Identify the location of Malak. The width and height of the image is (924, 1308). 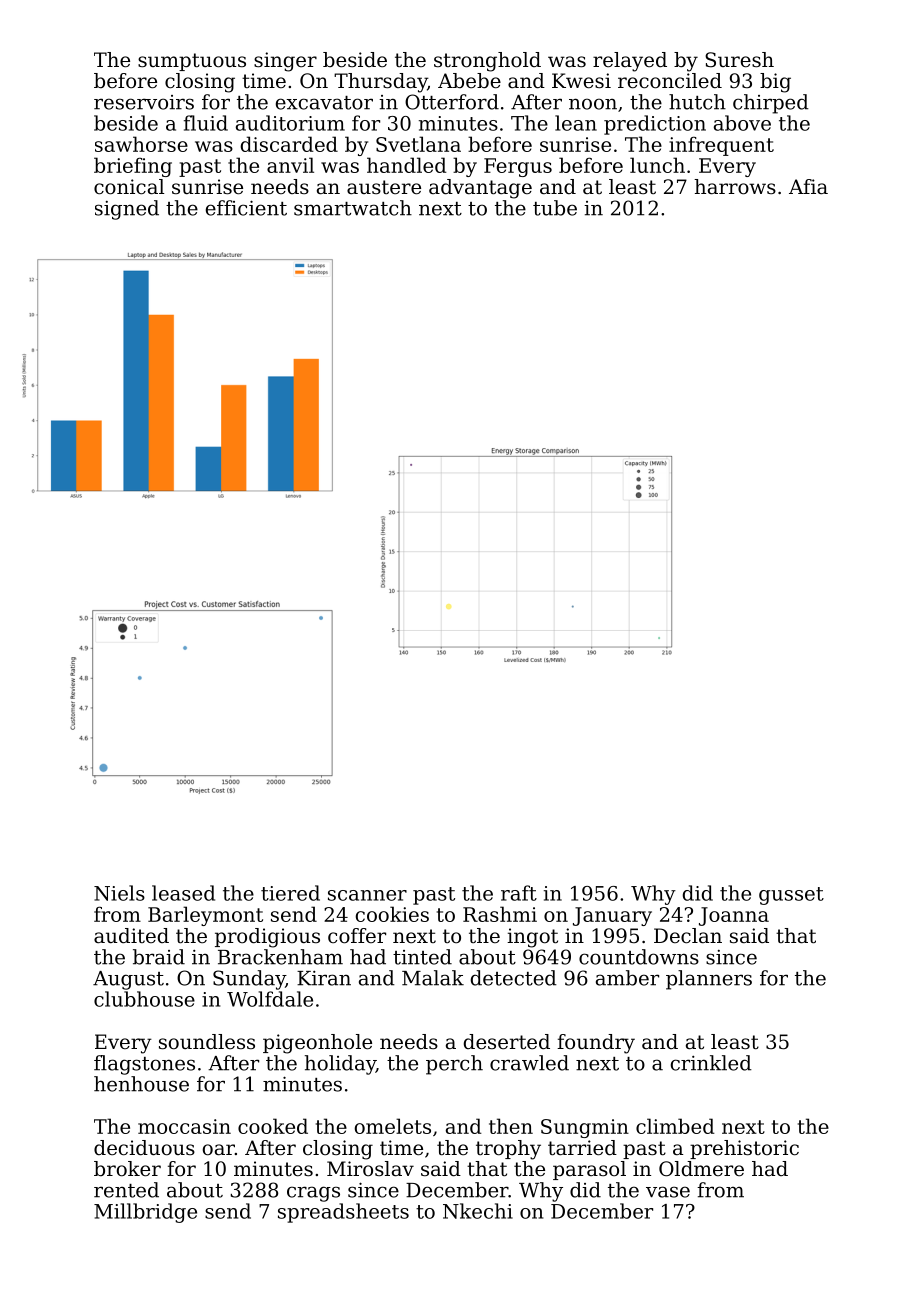
(433, 978).
